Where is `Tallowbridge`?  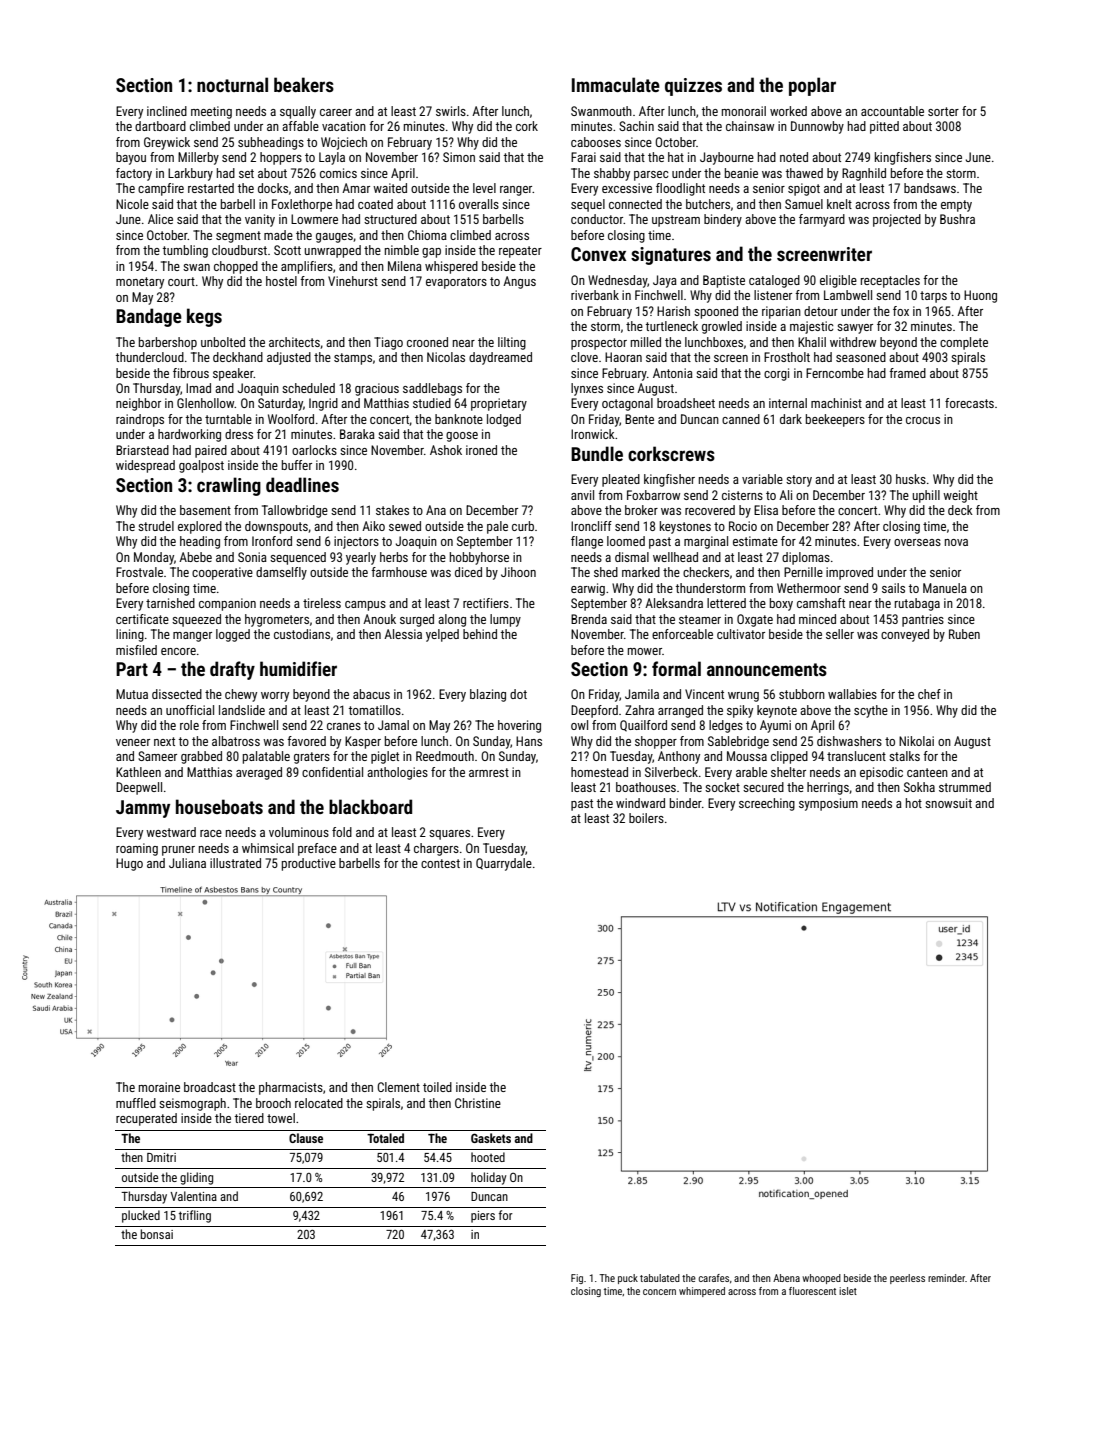 Tallowbridge is located at coordinates (295, 511).
